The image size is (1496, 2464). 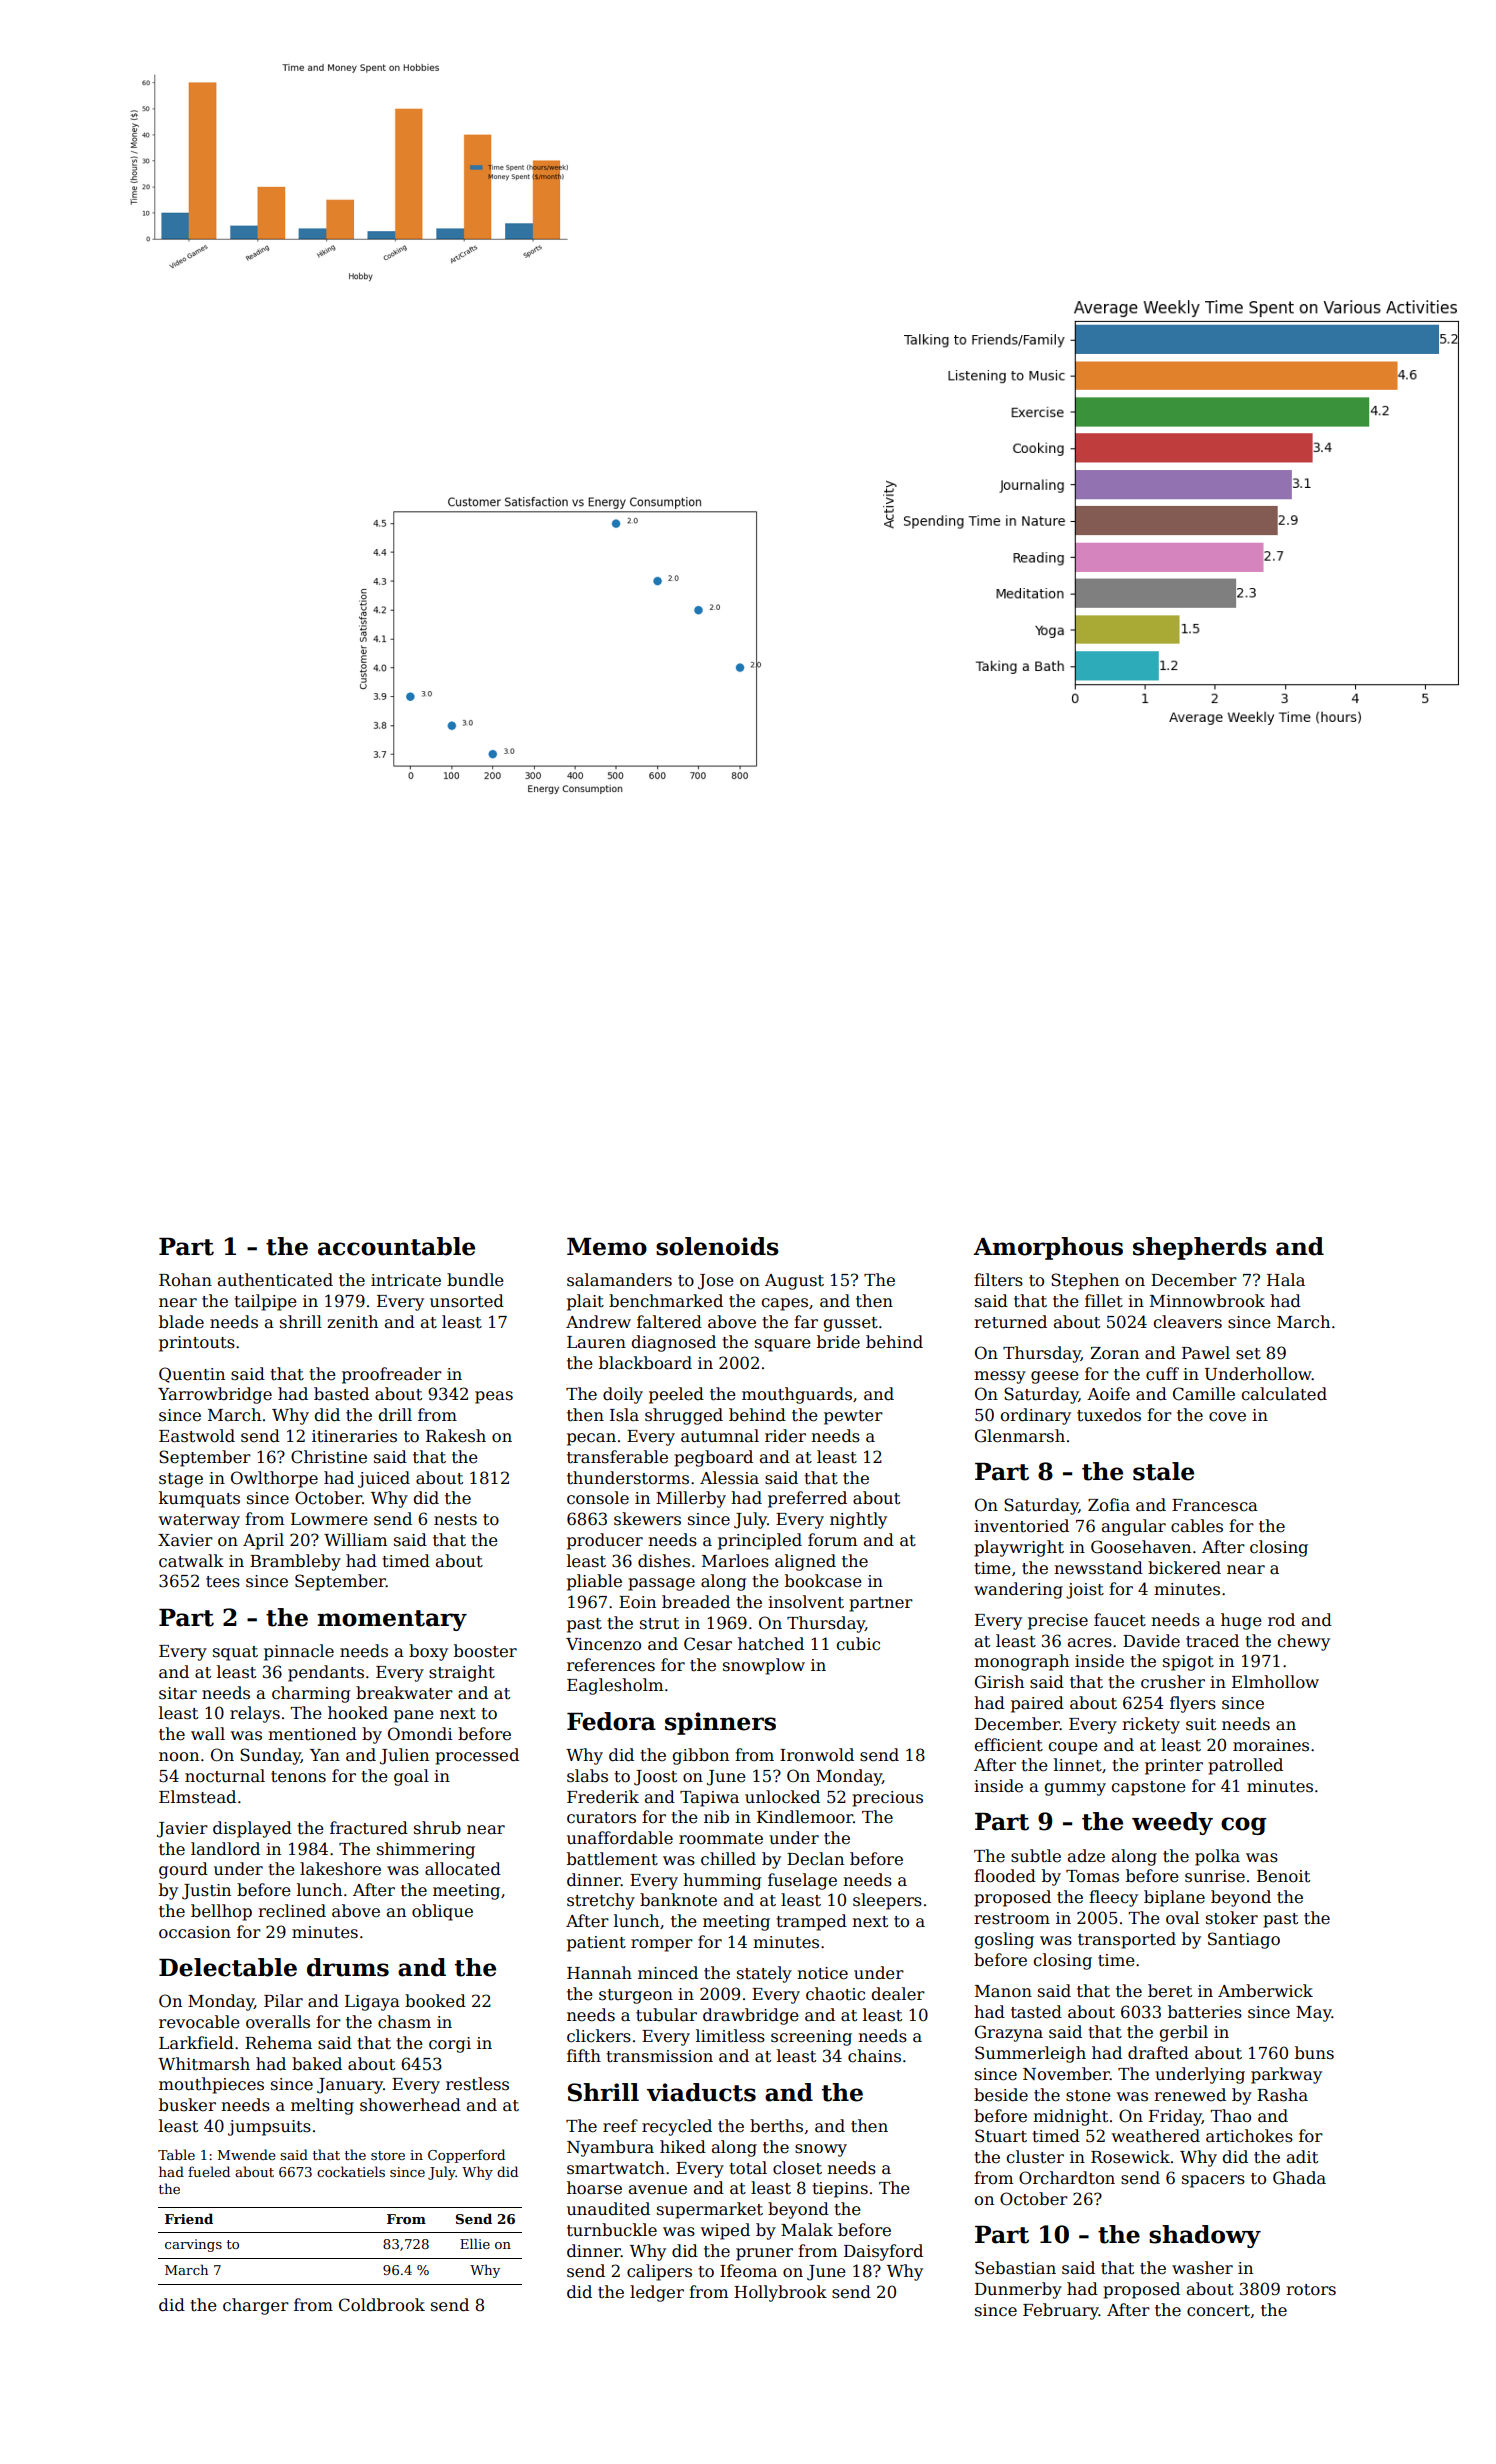 What do you see at coordinates (674, 1343) in the screenshot?
I see `diagnosed` at bounding box center [674, 1343].
